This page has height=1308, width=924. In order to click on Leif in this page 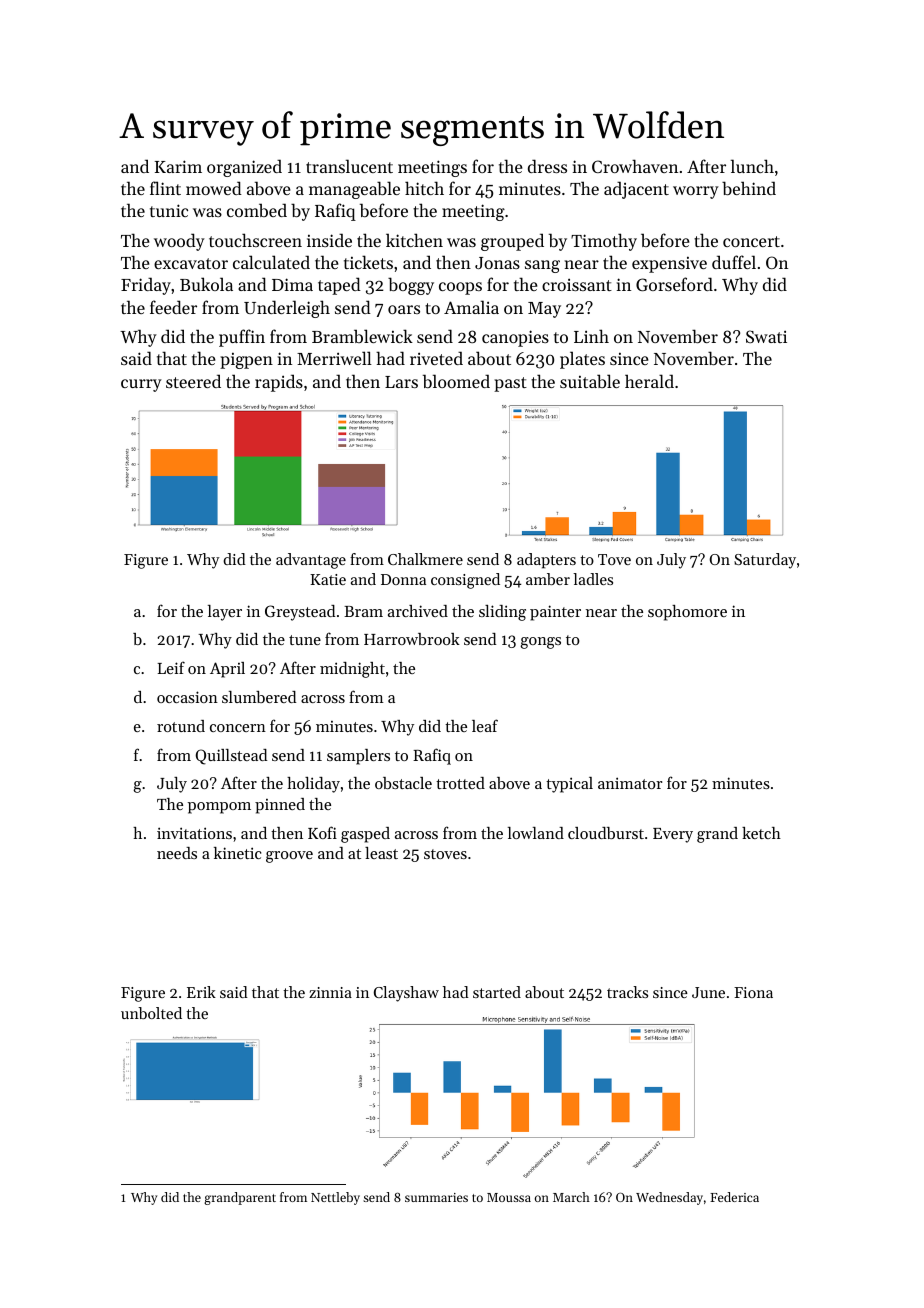, I will do `click(171, 667)`.
